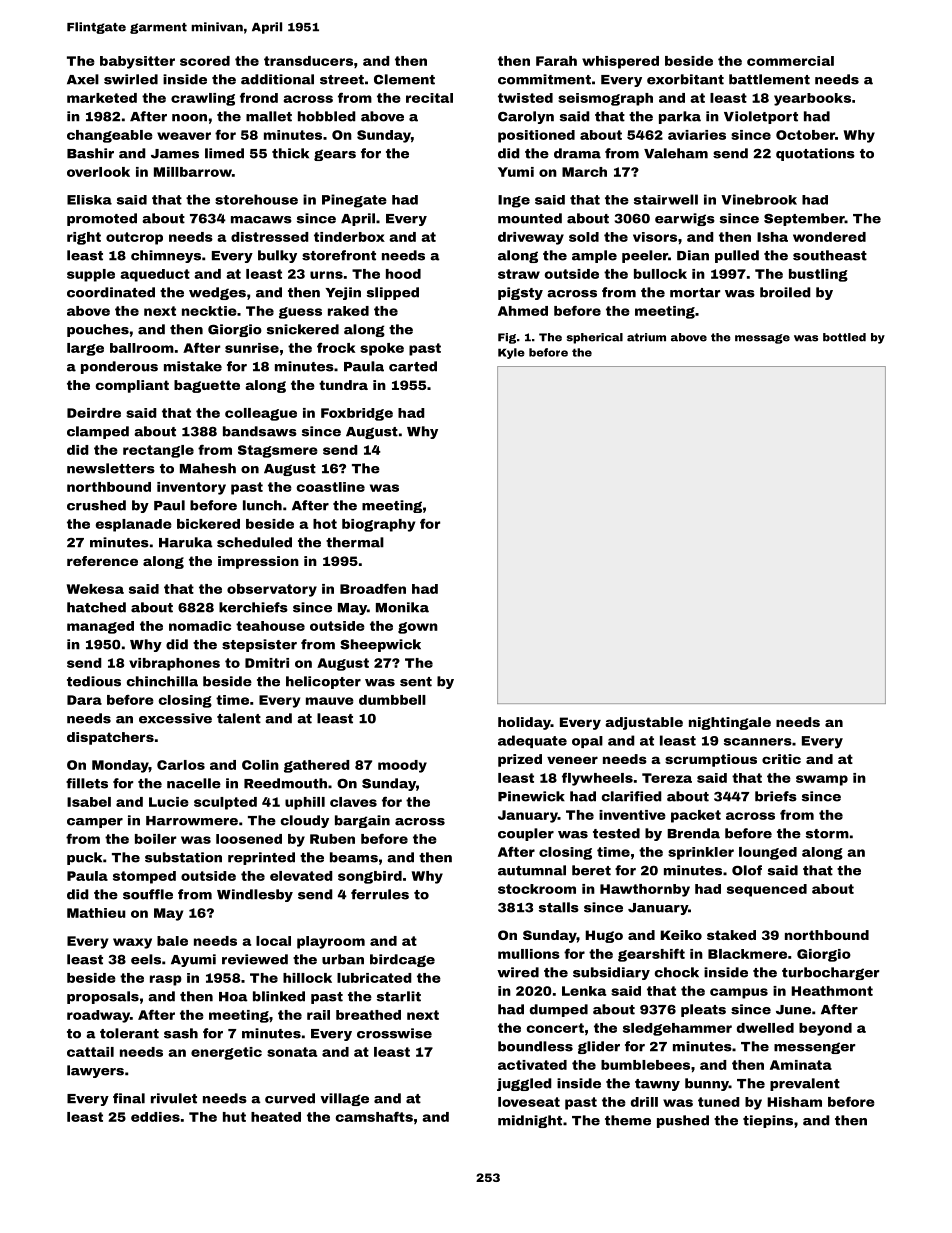 This image has width=952, height=1233. What do you see at coordinates (790, 61) in the image?
I see `commercial` at bounding box center [790, 61].
